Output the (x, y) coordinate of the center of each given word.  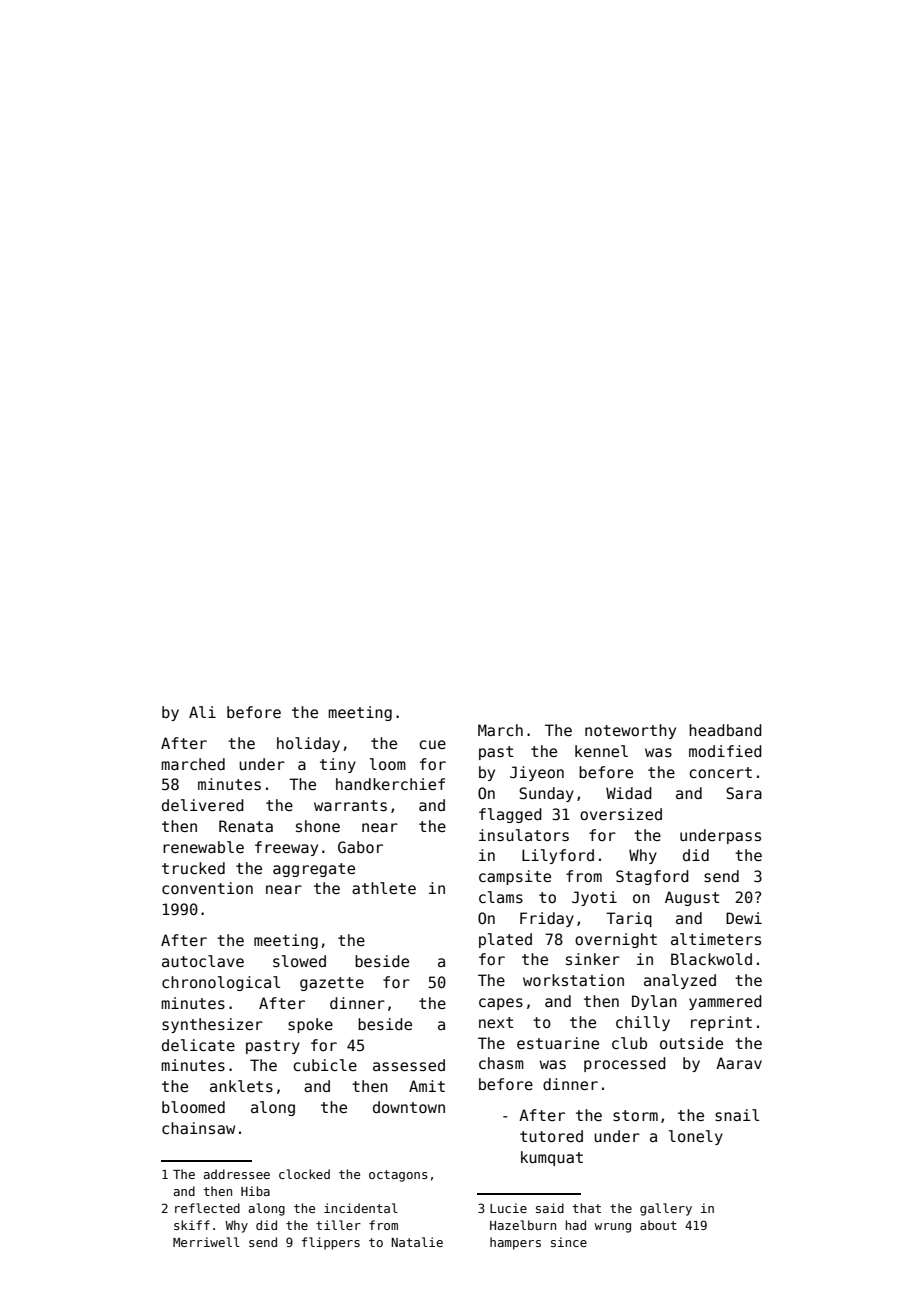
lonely (696, 1137)
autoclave (203, 961)
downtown (409, 1107)
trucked (193, 868)
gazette (332, 984)
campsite (515, 877)
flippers (331, 1243)
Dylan (654, 1002)
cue (432, 744)
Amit (427, 1086)
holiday (308, 744)
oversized (621, 814)
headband (725, 730)
